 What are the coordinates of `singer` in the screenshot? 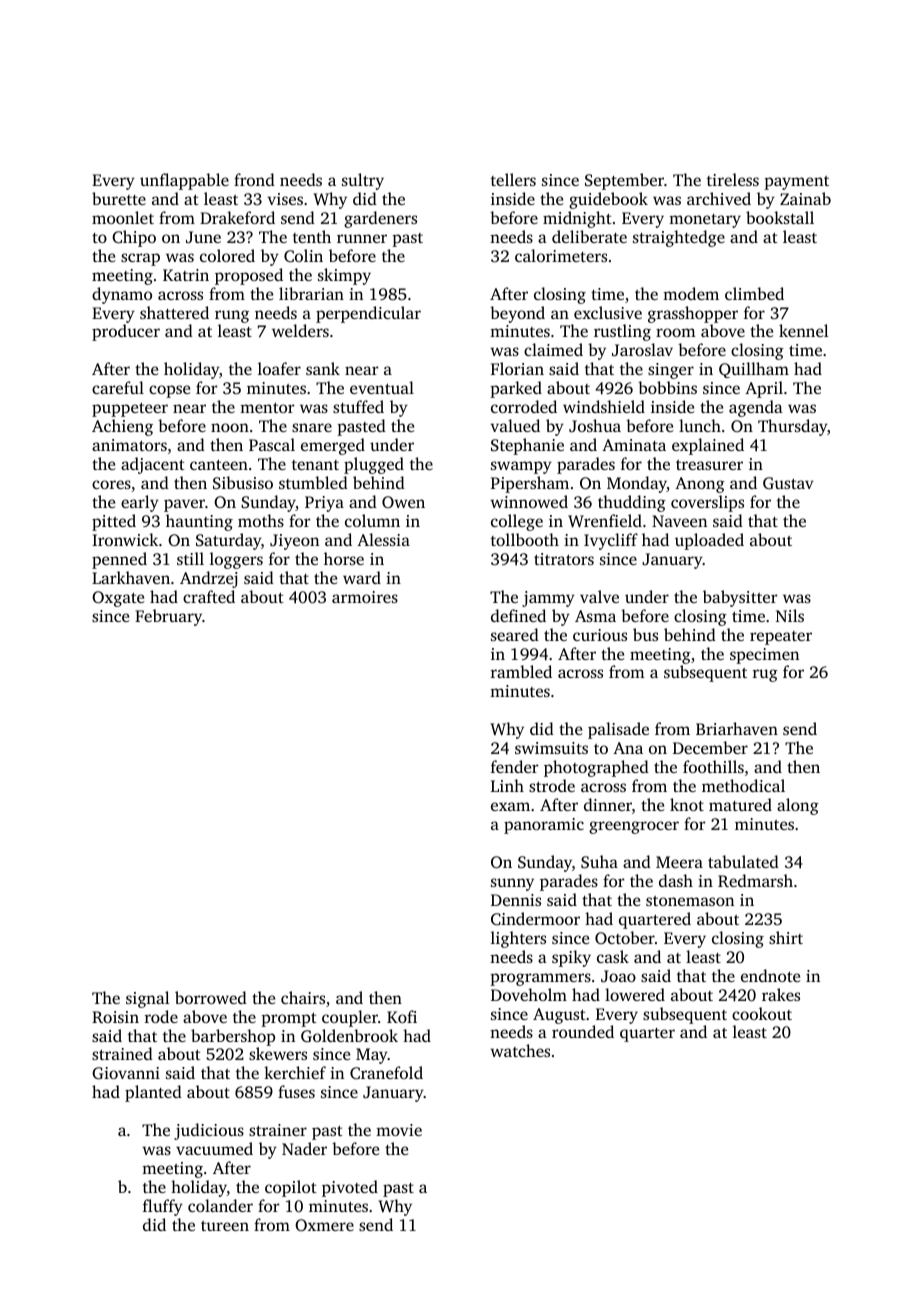 It's located at (671, 371).
